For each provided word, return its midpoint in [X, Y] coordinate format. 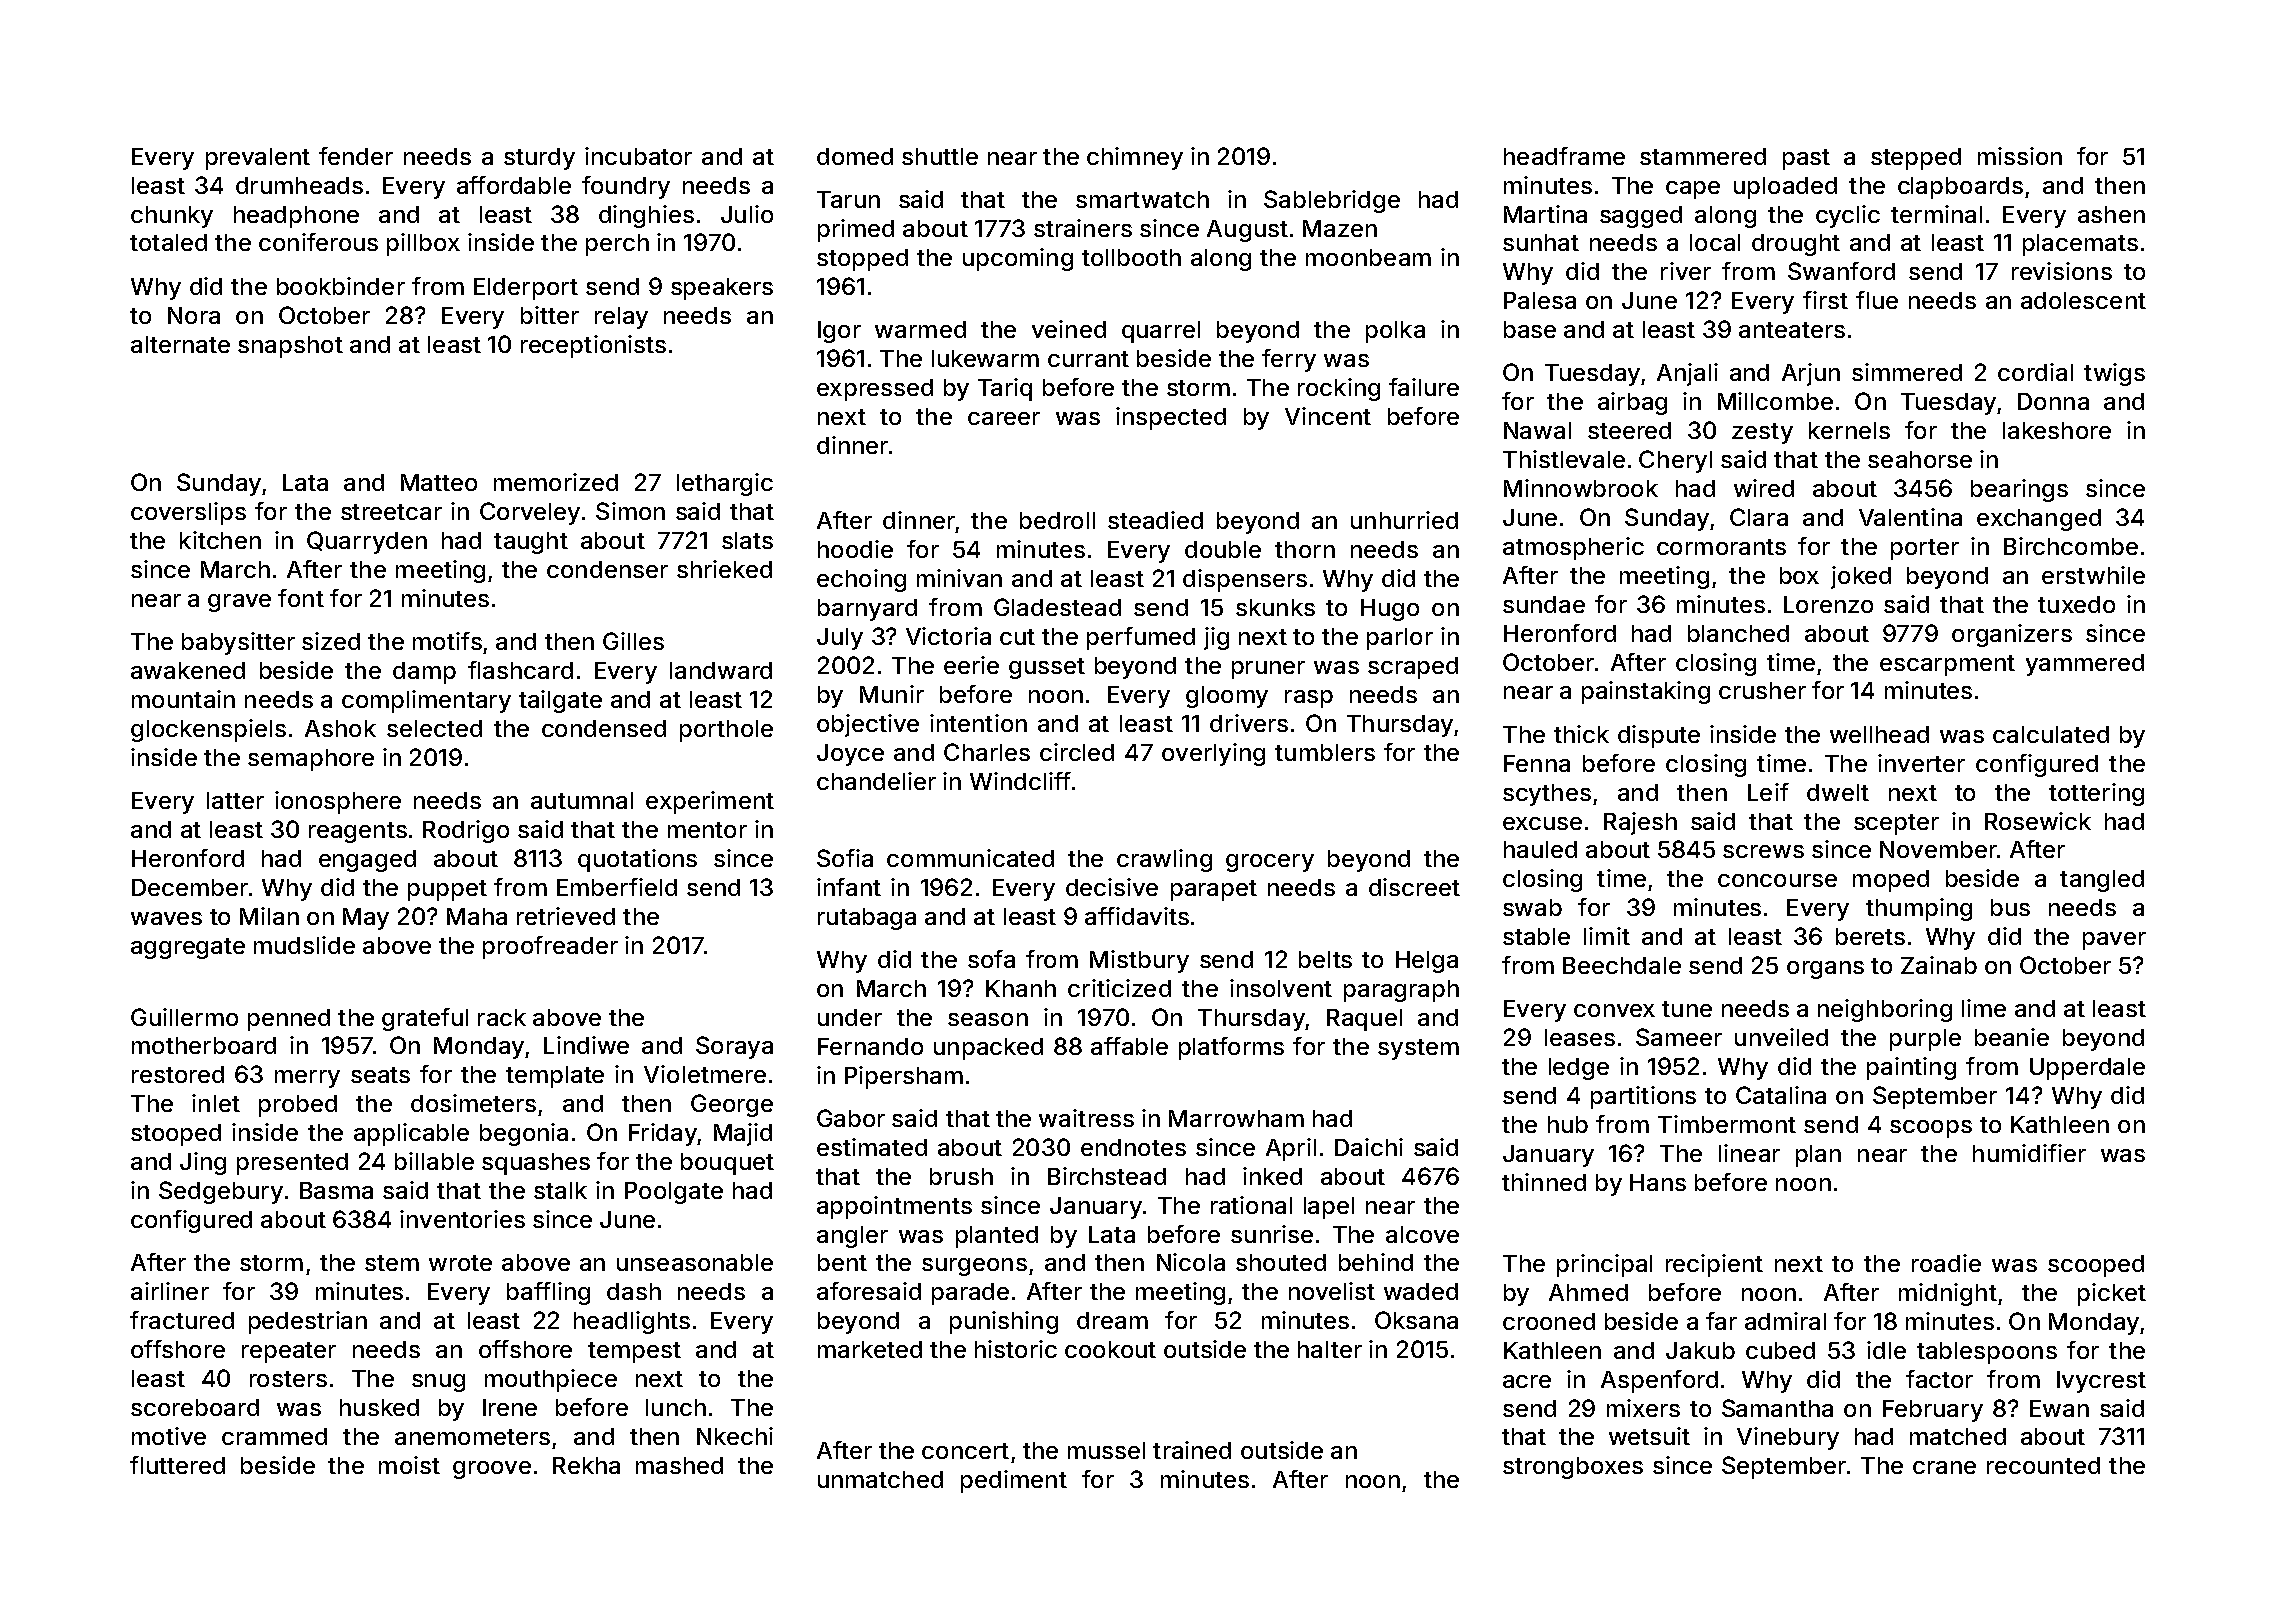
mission [2020, 156]
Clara [1759, 517]
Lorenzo [1828, 604]
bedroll [1057, 520]
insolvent [1281, 988]
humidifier [2029, 1153]
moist [409, 1465]
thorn [1305, 549]
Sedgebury [221, 1192]
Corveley [530, 513]
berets [1870, 936]
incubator [638, 156]
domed [855, 156]
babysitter [238, 643]
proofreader [550, 947]
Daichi [1369, 1147]
